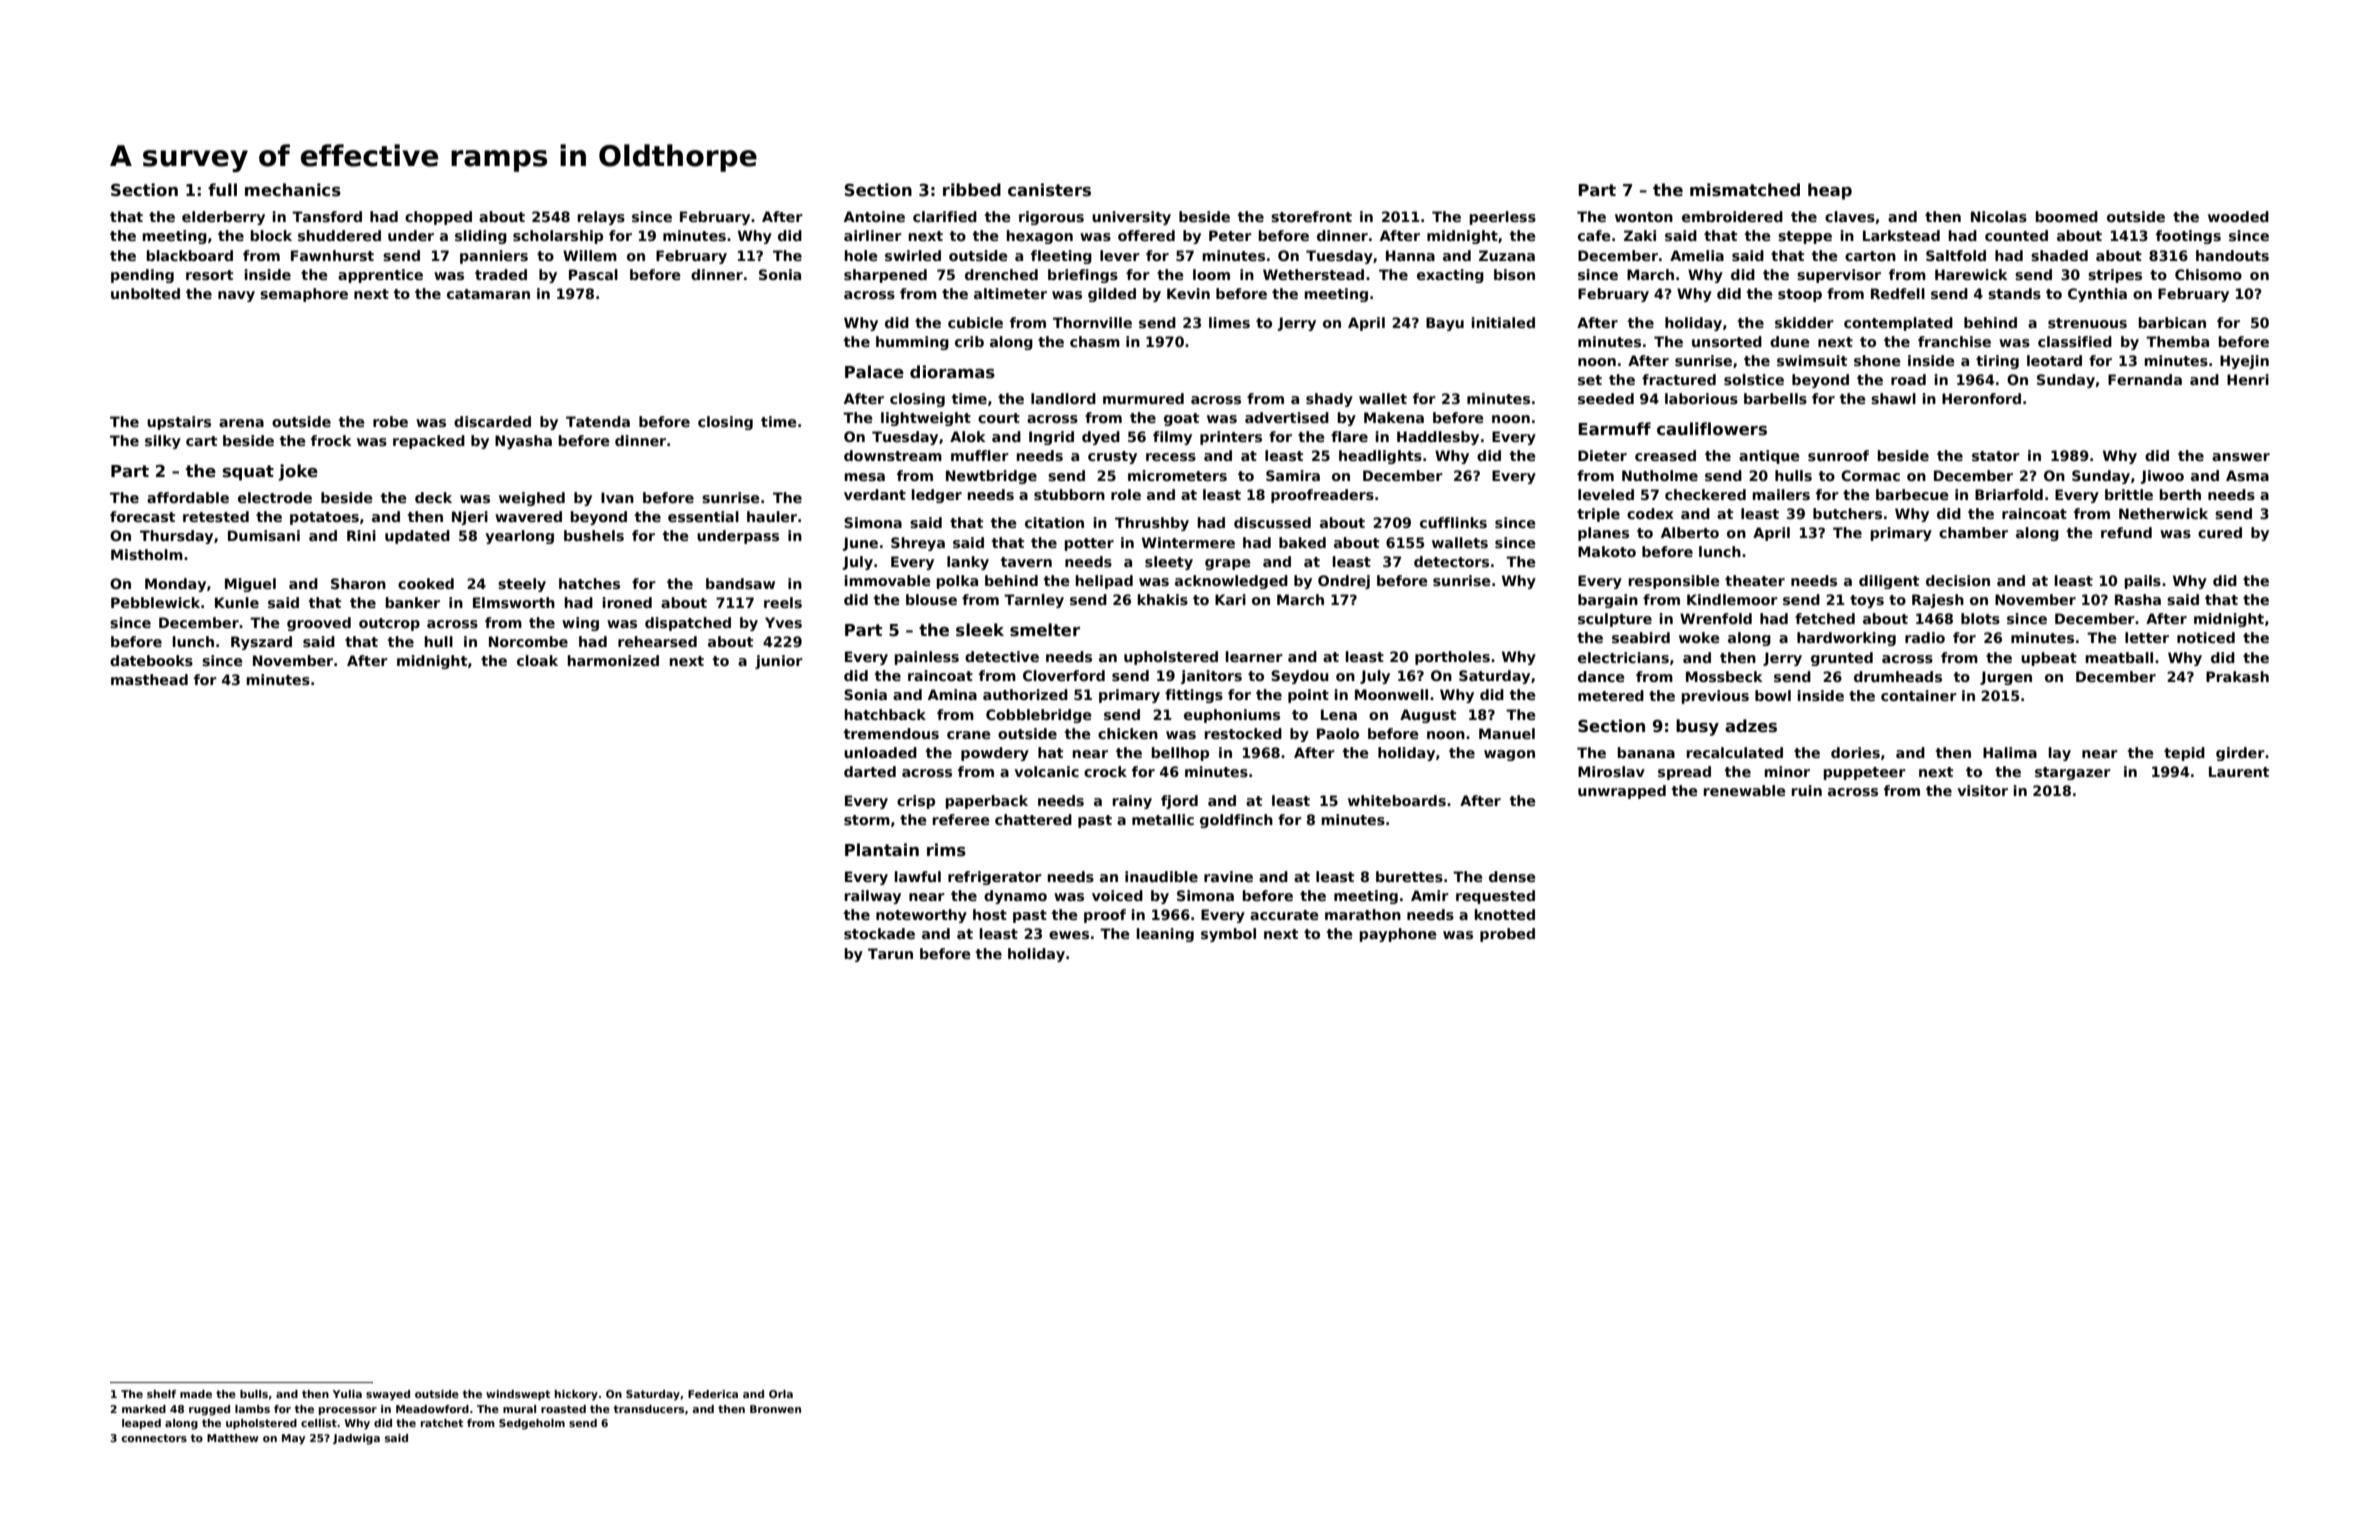 The height and width of the screenshot is (1540, 2380). Describe the element at coordinates (775, 1409) in the screenshot. I see `Bronwen` at that location.
